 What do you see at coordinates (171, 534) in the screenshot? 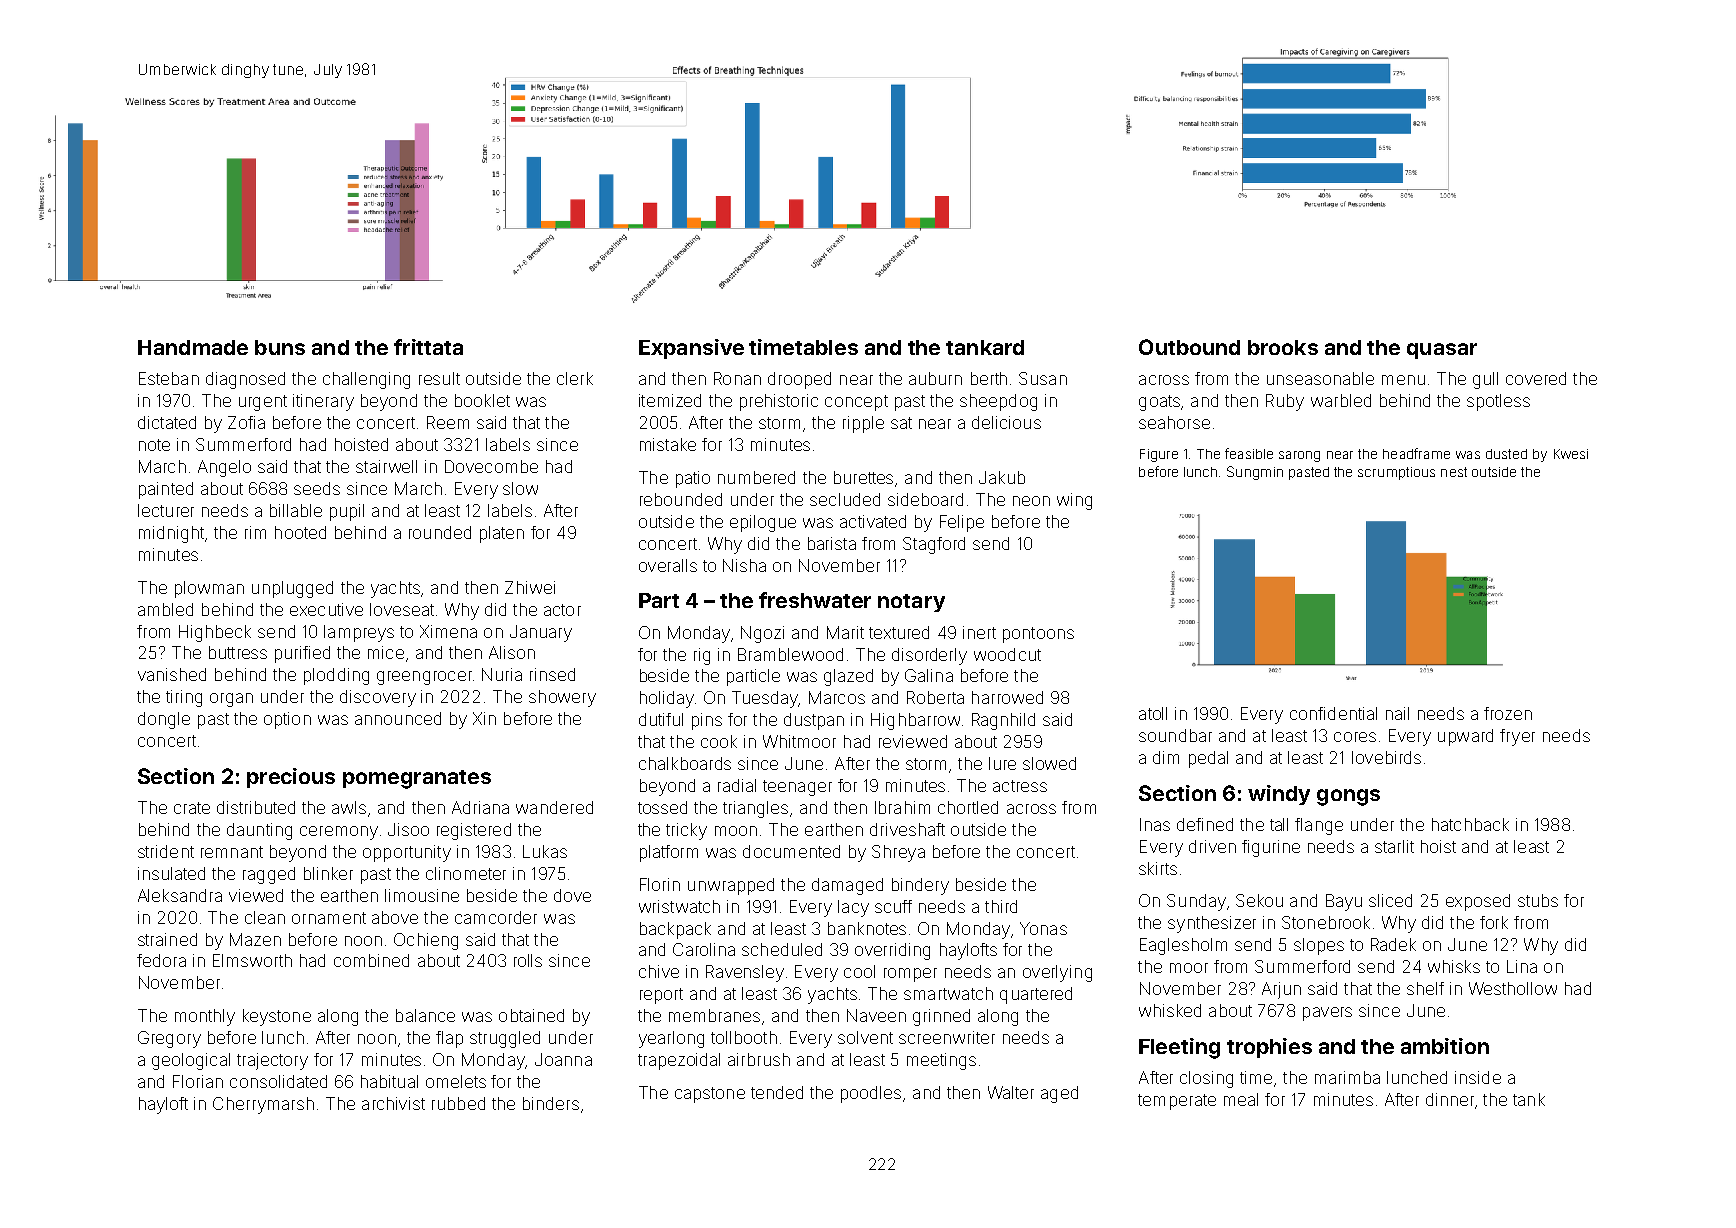
I see `midnight` at bounding box center [171, 534].
